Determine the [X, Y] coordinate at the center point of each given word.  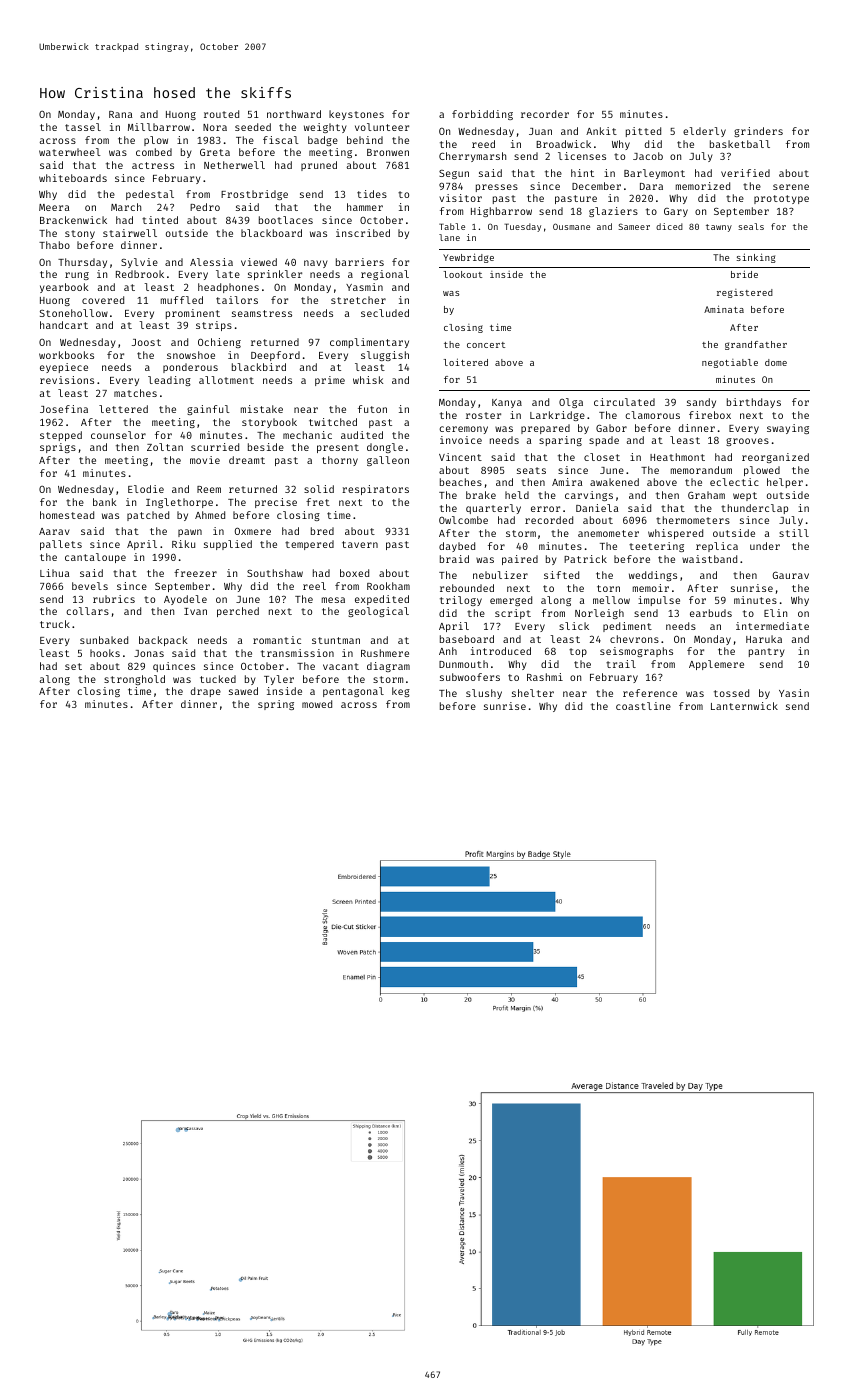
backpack [163, 641]
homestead [67, 515]
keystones [356, 115]
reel [314, 586]
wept [745, 496]
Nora [215, 127]
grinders [758, 132]
